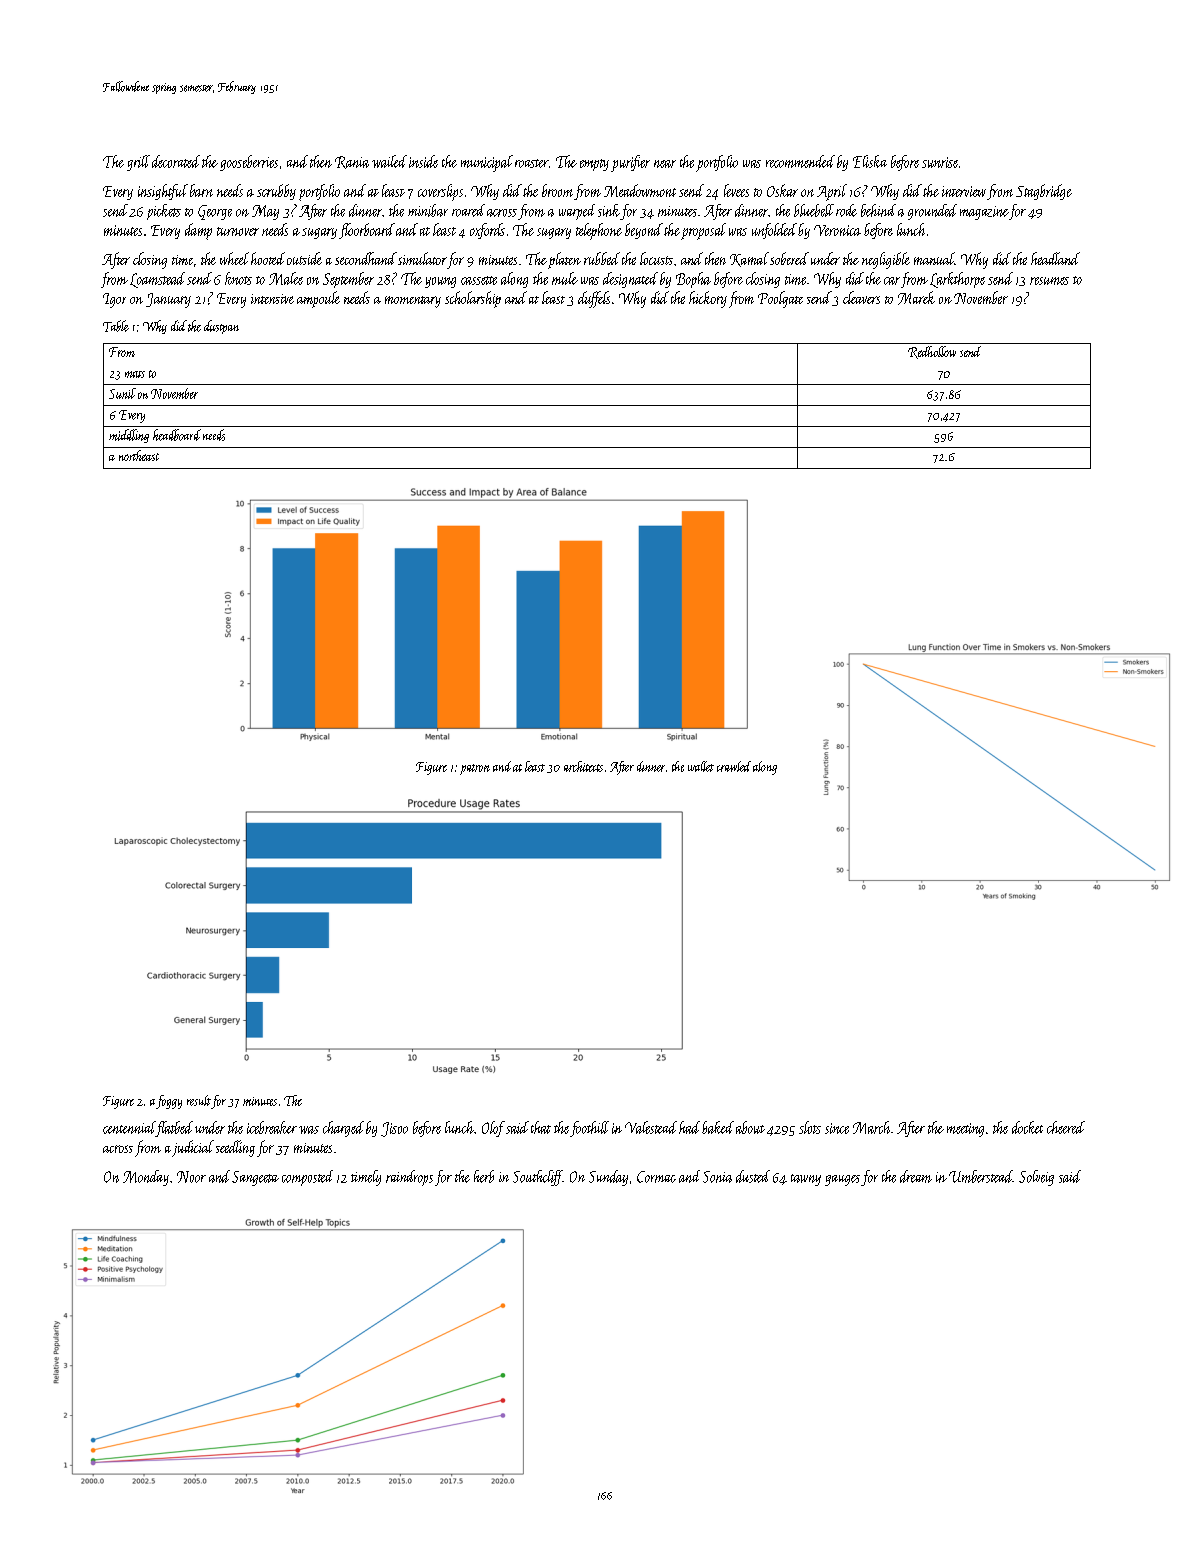 Image resolution: width=1194 pixels, height=1545 pixels. What do you see at coordinates (475, 769) in the screenshot?
I see `patron` at bounding box center [475, 769].
